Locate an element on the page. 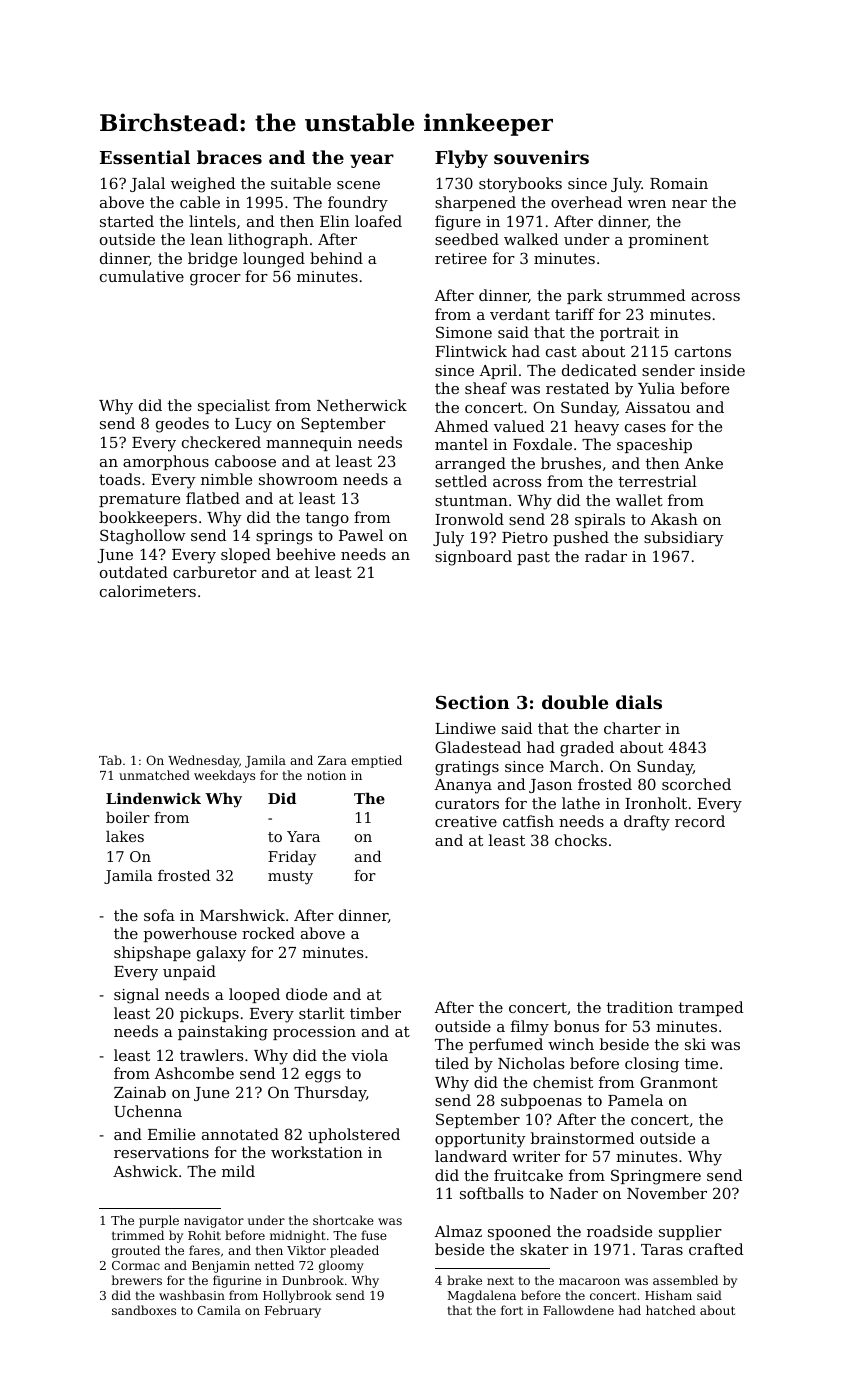 This document has width=849, height=1400. figurine is located at coordinates (237, 1281).
